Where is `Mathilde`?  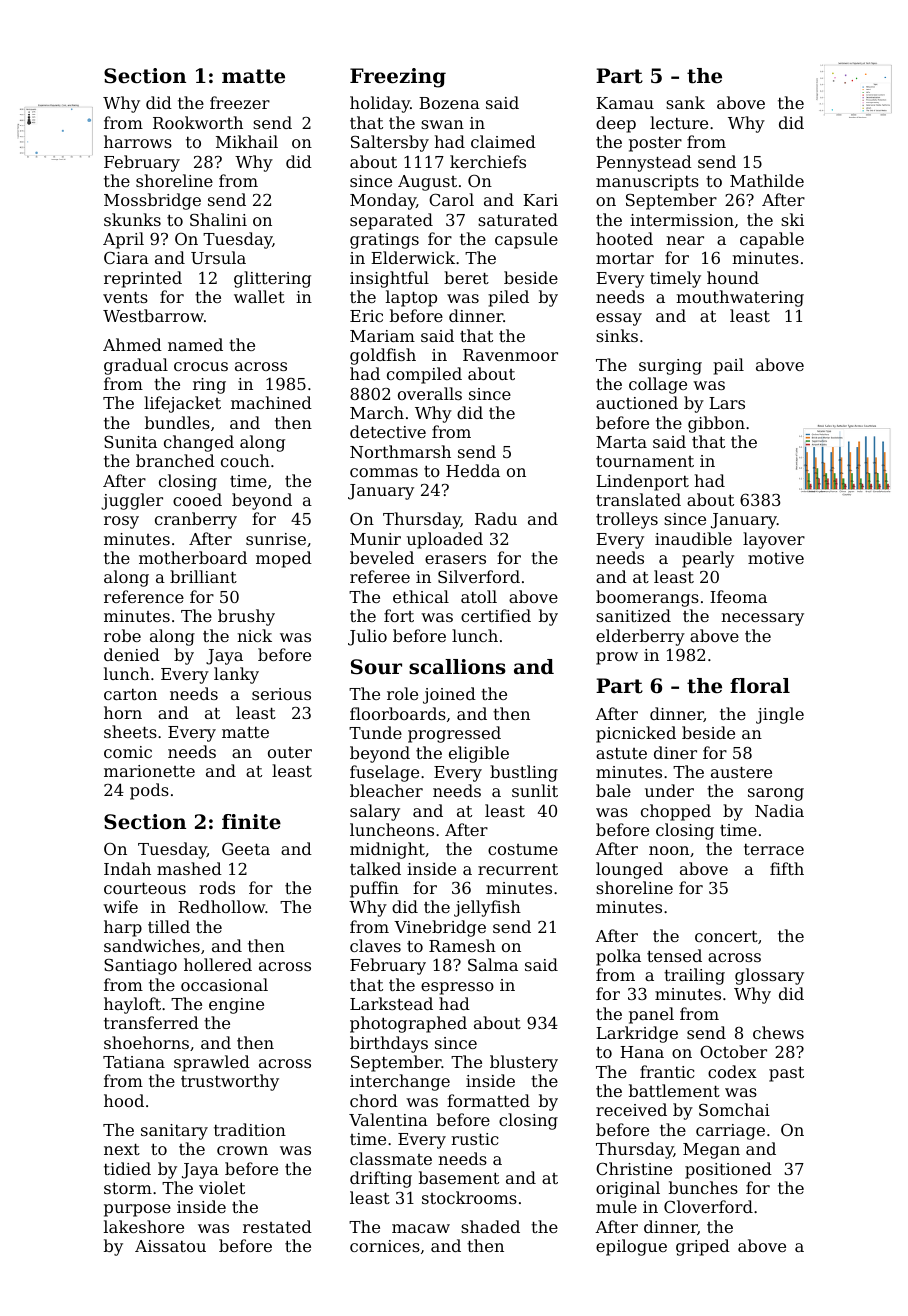 Mathilde is located at coordinates (767, 180).
